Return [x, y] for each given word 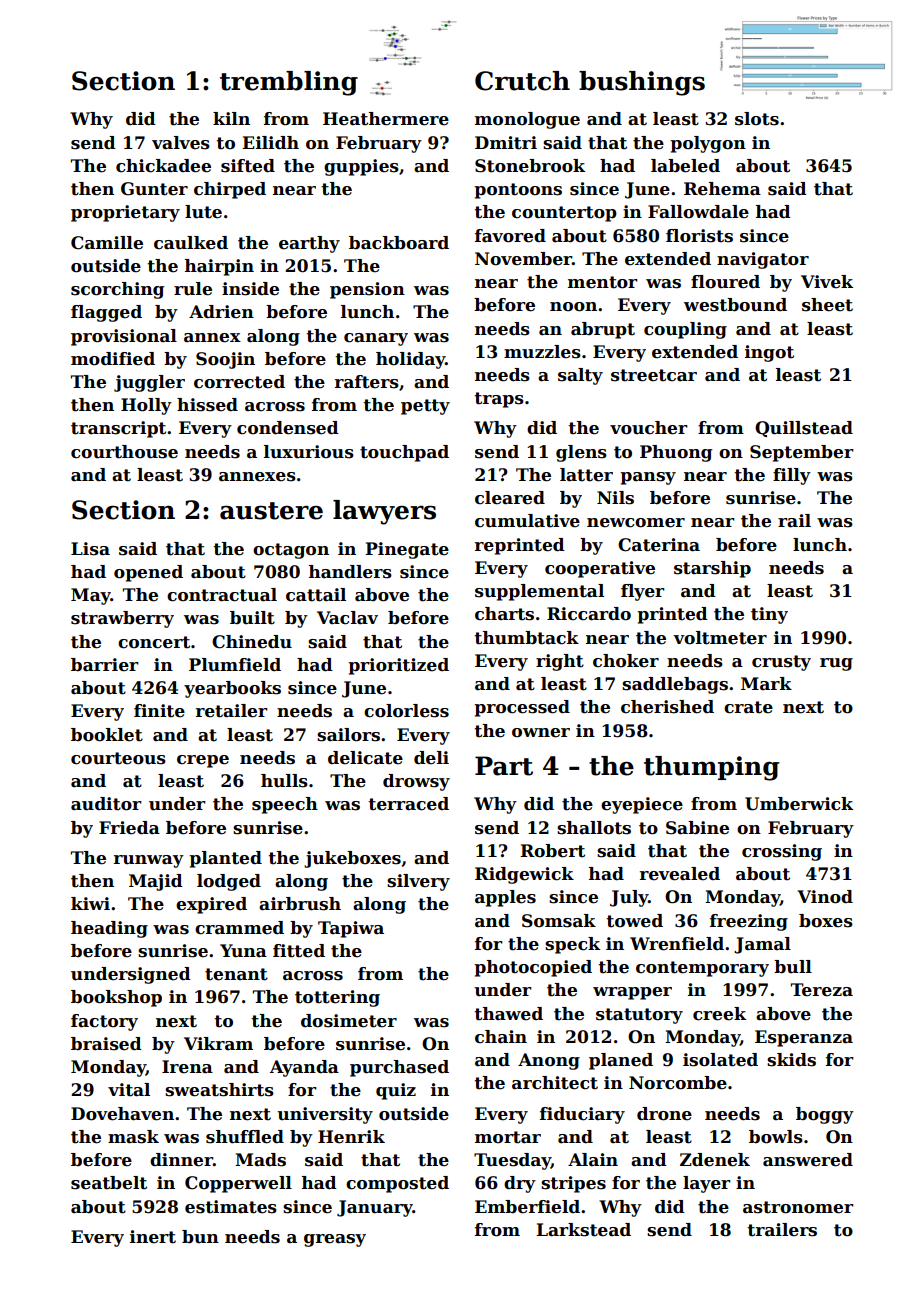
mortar [508, 1137]
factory [104, 1022]
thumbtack [526, 638]
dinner [181, 1160]
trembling [289, 83]
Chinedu [252, 642]
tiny [769, 615]
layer [707, 1184]
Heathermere [386, 119]
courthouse [124, 452]
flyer [643, 592]
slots [757, 119]
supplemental [539, 592]
